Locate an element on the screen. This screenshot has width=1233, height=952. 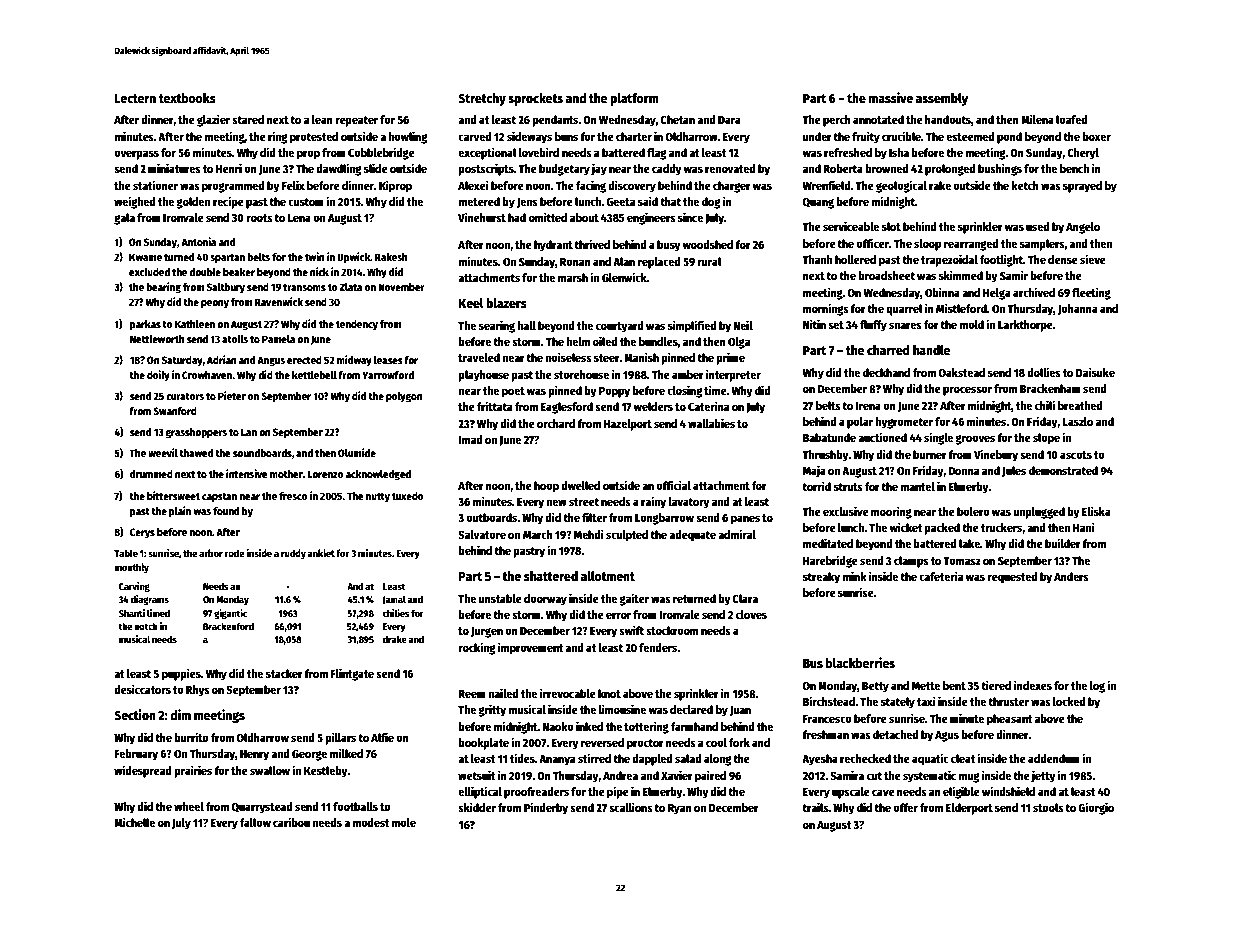
overpass is located at coordinates (136, 155).
